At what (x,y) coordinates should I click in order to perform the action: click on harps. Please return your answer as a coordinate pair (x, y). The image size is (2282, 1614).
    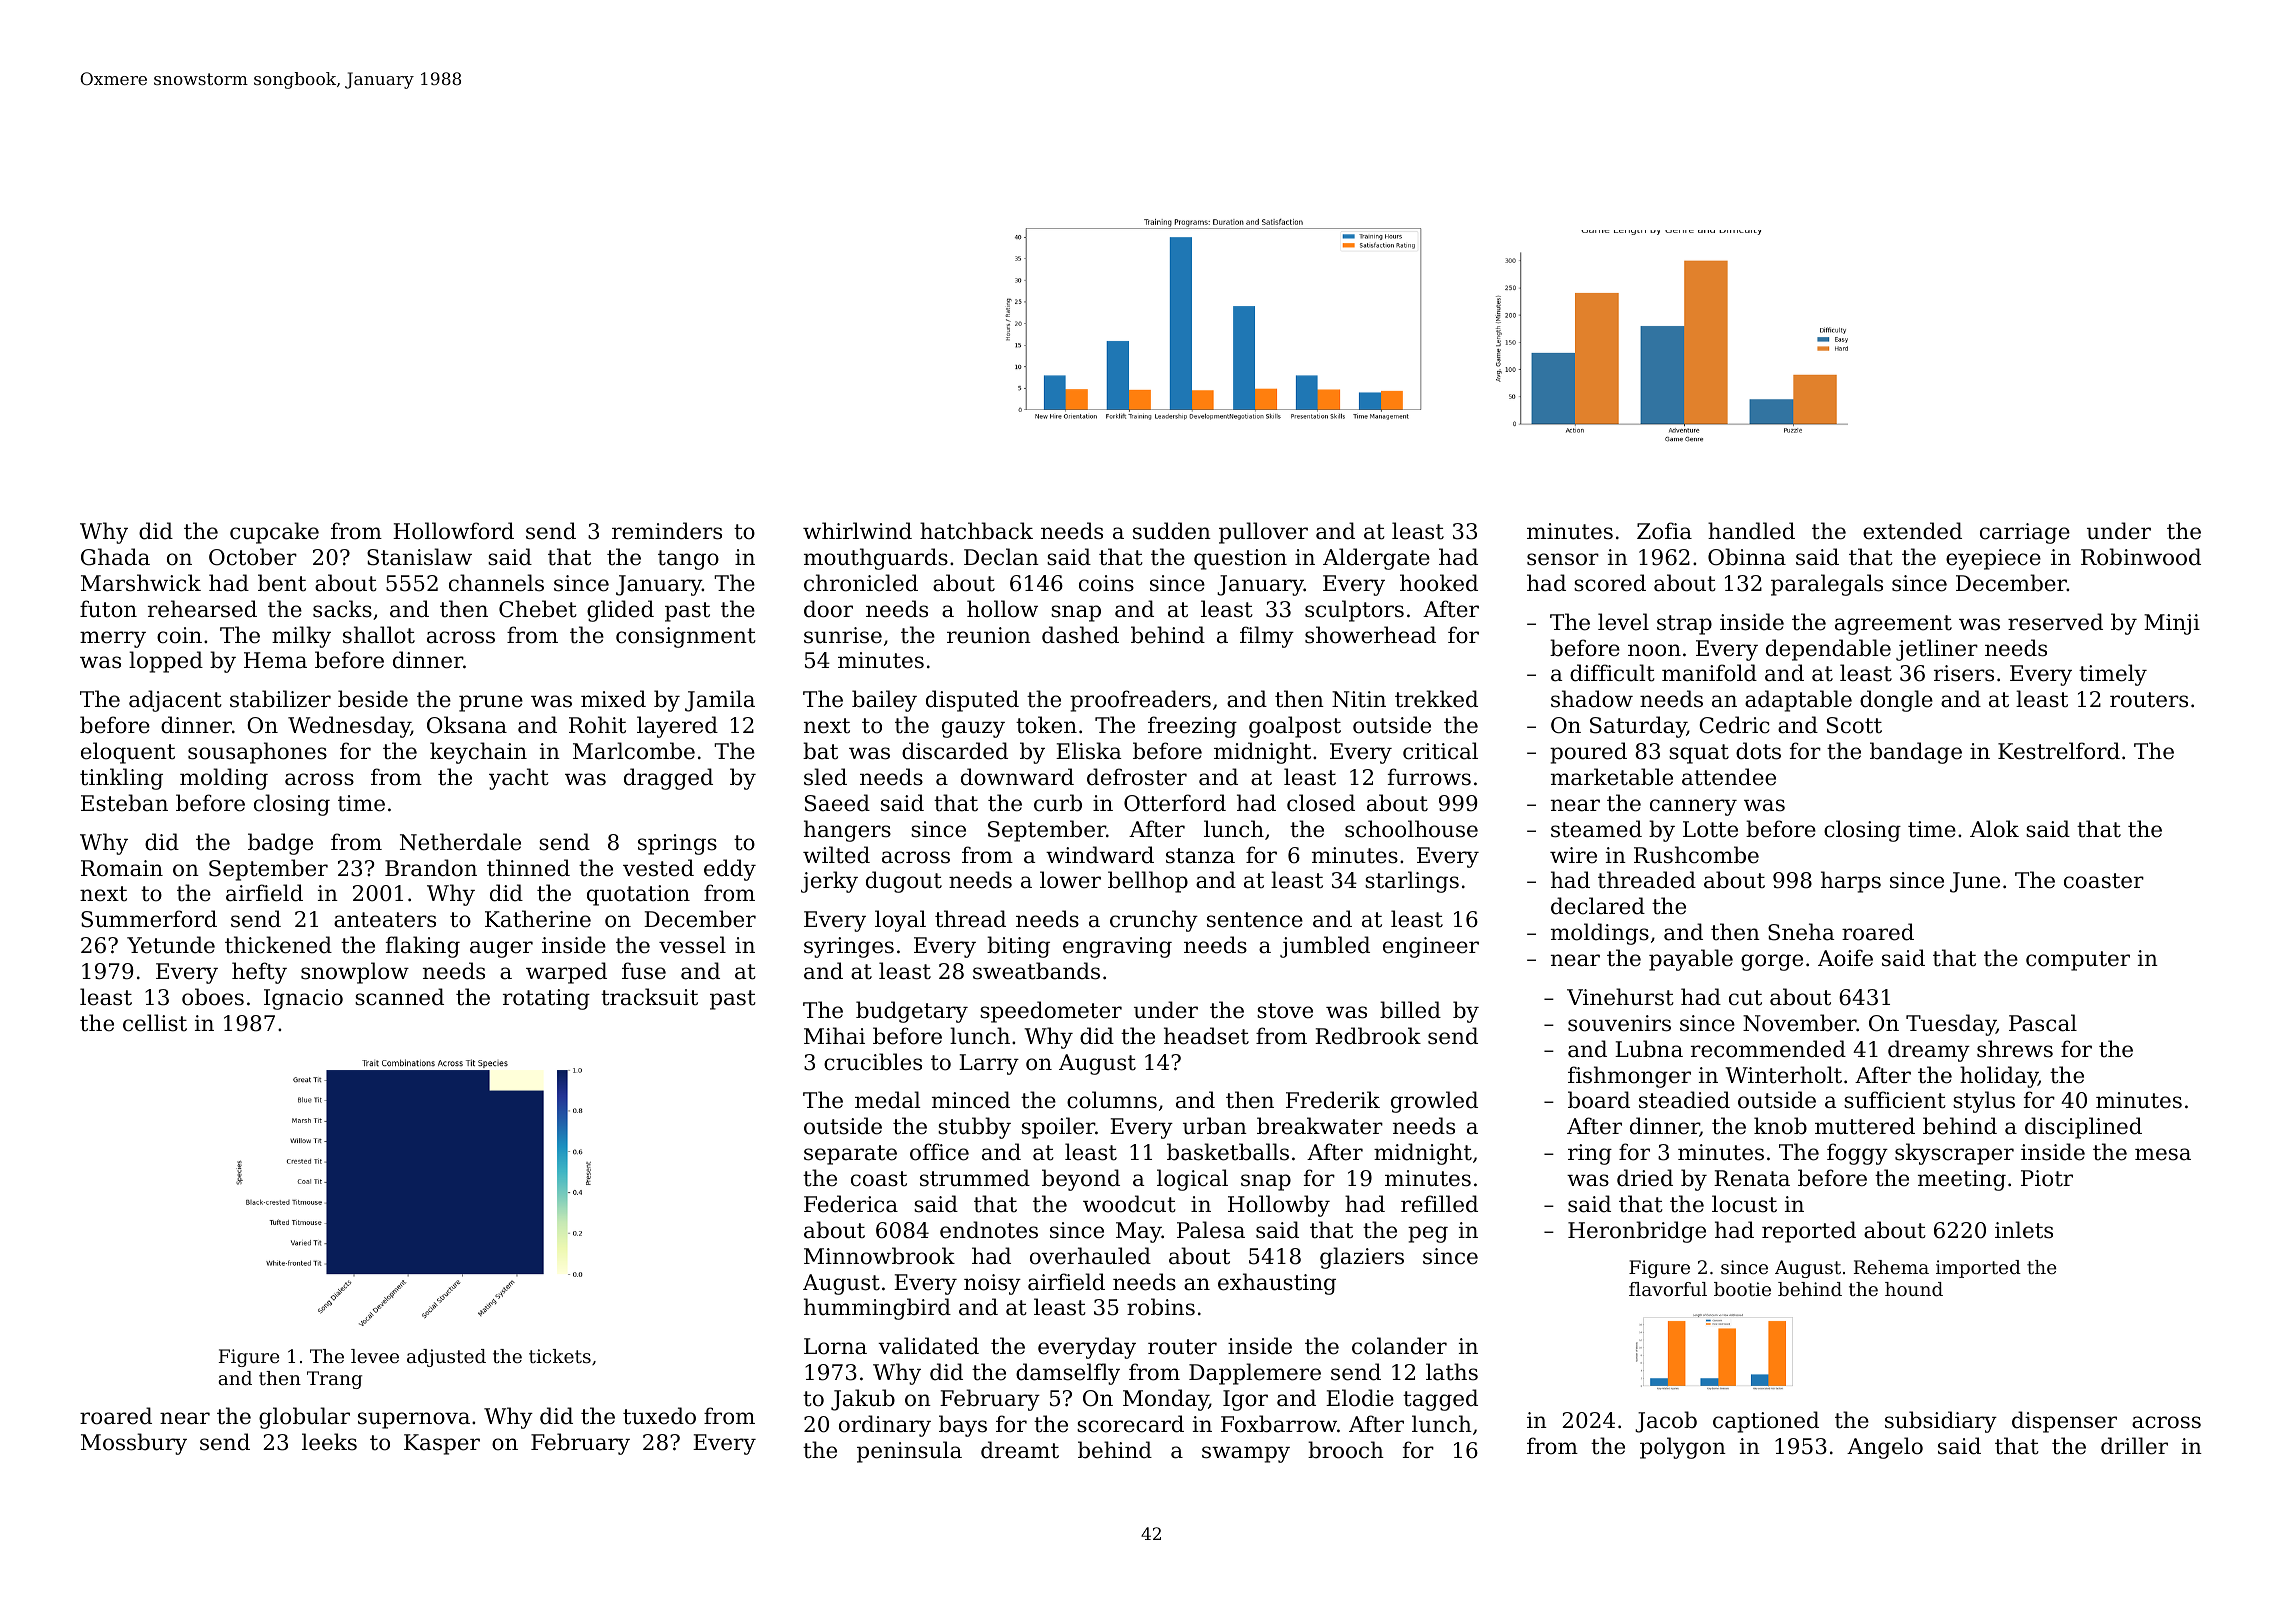
    Looking at the image, I should click on (1851, 882).
